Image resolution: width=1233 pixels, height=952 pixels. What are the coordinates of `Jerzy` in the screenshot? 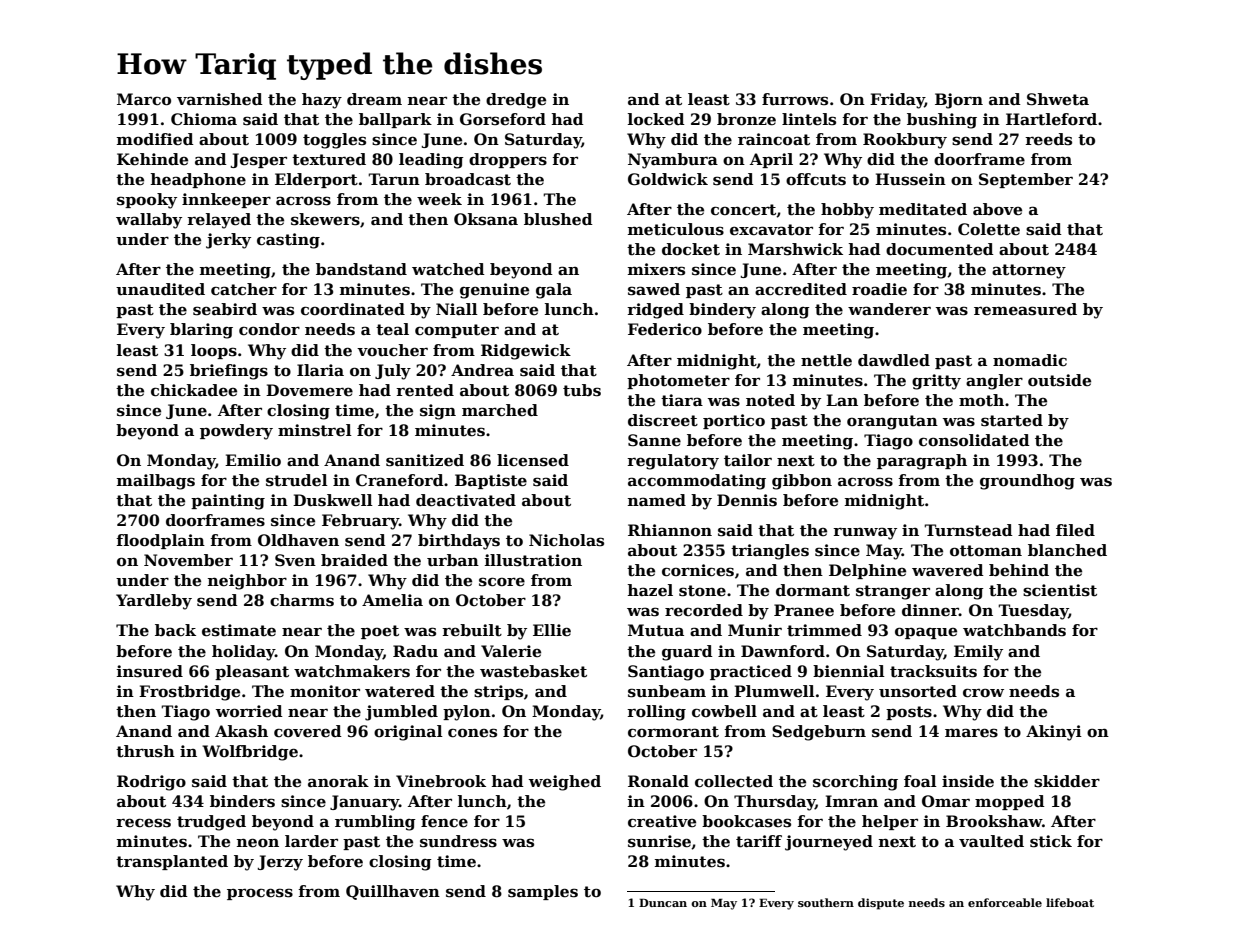 It's located at (280, 863).
